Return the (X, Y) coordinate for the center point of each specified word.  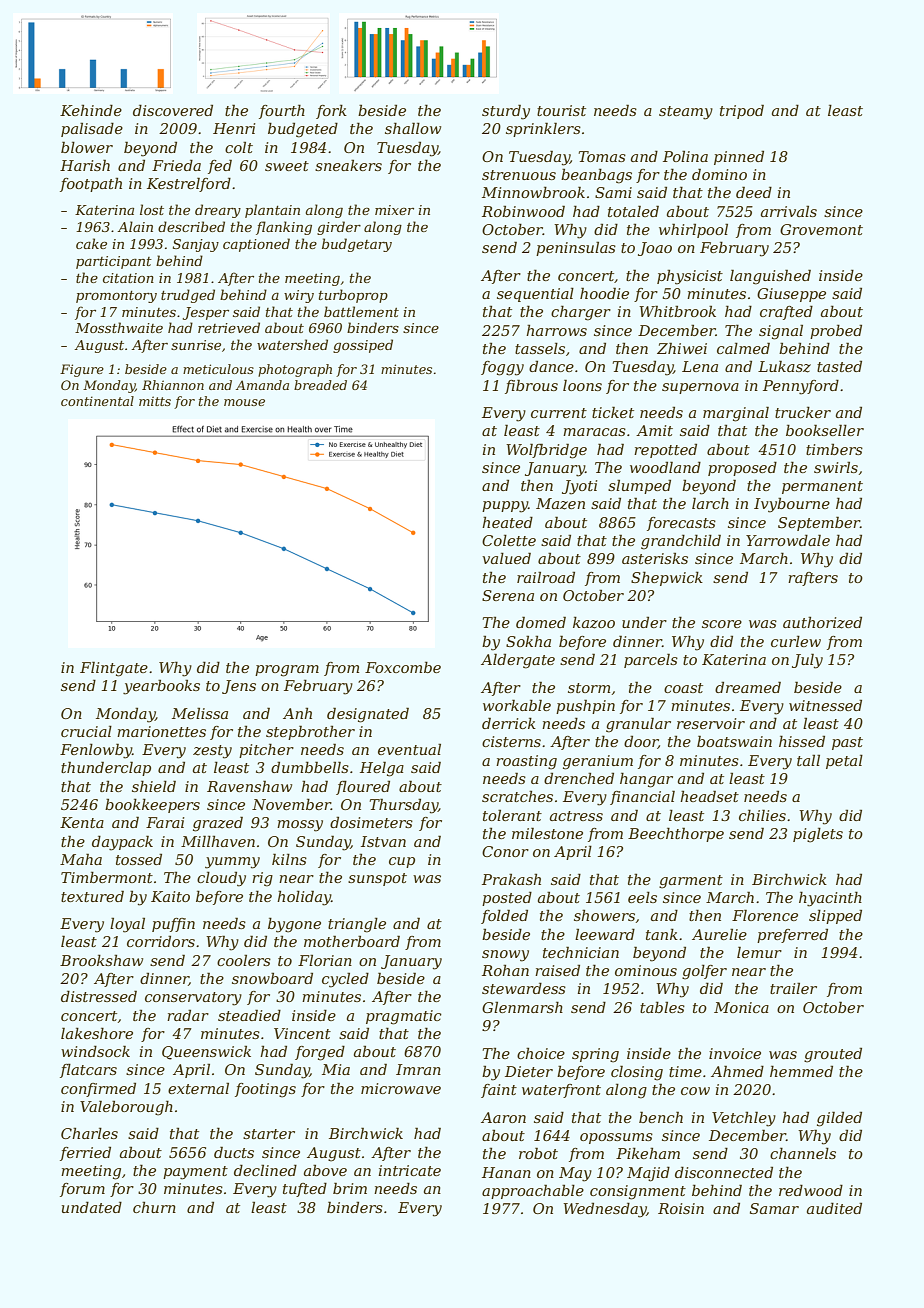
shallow (413, 128)
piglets (818, 835)
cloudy (221, 879)
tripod (742, 111)
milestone (547, 833)
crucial (86, 731)
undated (92, 1207)
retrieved (229, 327)
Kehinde (91, 110)
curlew (796, 641)
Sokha (528, 641)
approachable (533, 1191)
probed (836, 332)
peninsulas (576, 249)
